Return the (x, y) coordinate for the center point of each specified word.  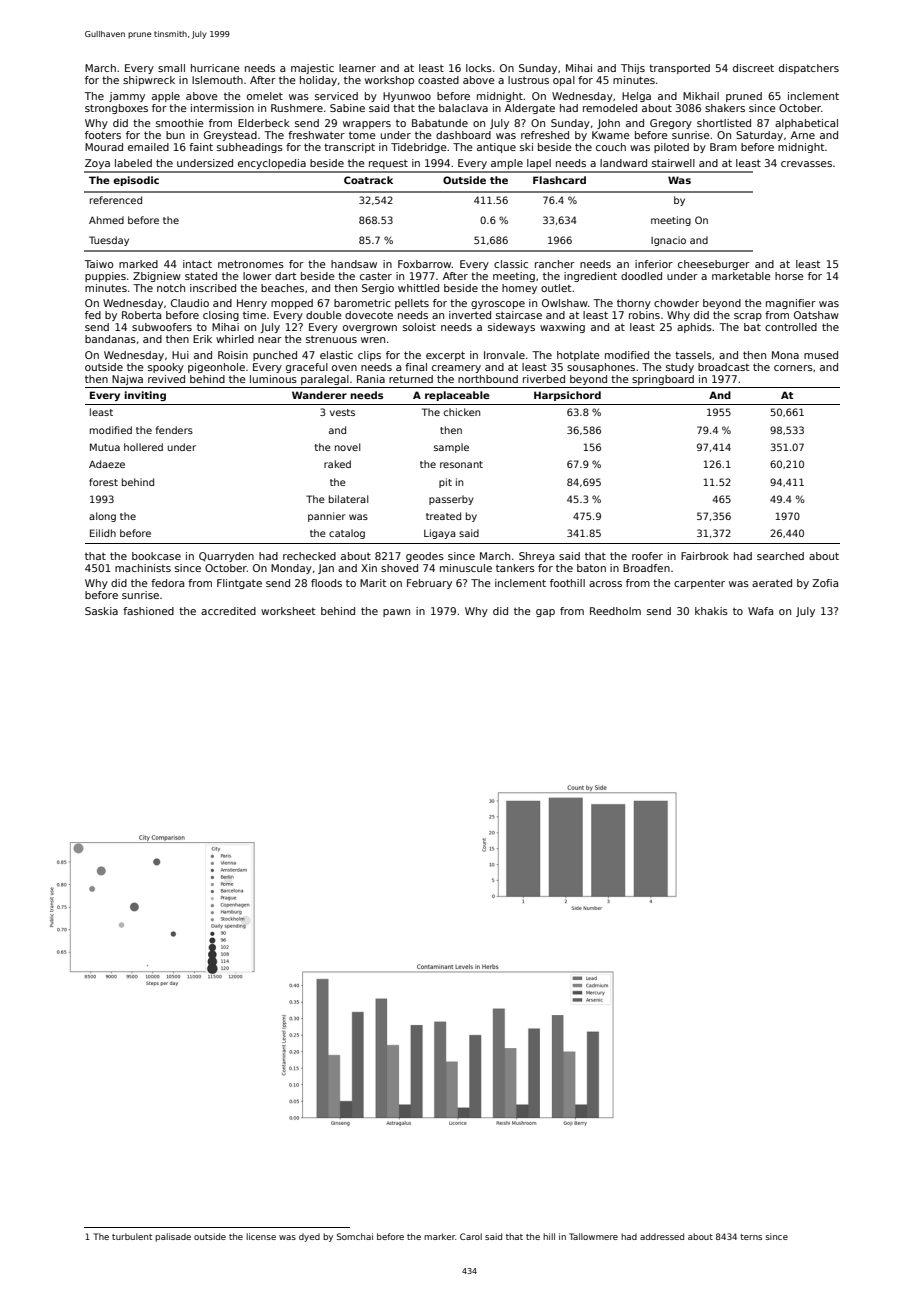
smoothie (180, 123)
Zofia (825, 583)
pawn (396, 613)
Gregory (671, 124)
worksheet (288, 611)
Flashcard (559, 180)
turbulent (132, 1236)
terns (751, 1237)
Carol (471, 1236)
